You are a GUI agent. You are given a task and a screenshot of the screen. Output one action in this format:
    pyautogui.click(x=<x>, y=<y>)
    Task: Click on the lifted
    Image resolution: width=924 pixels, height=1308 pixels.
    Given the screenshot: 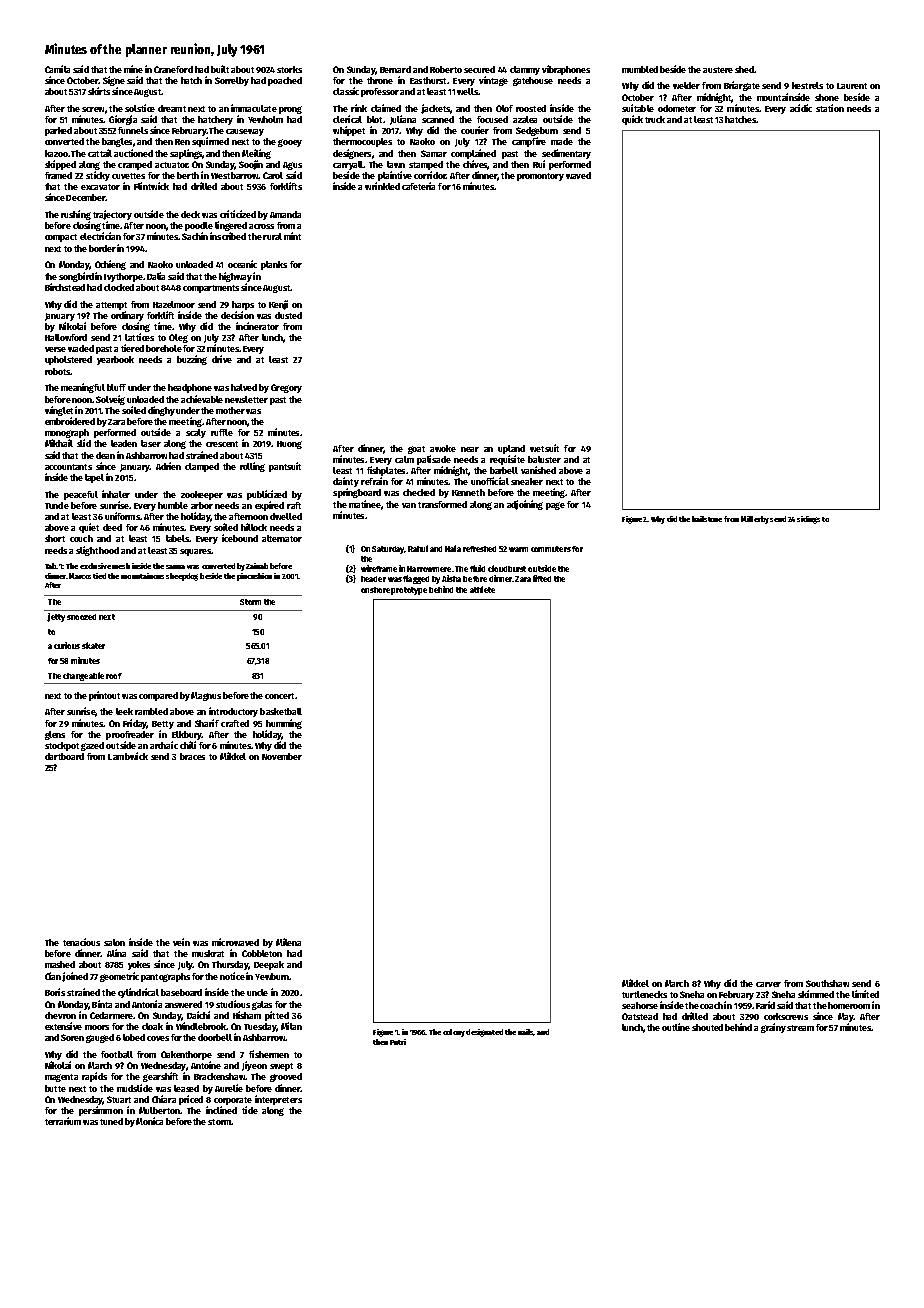 What is the action you would take?
    pyautogui.click(x=542, y=578)
